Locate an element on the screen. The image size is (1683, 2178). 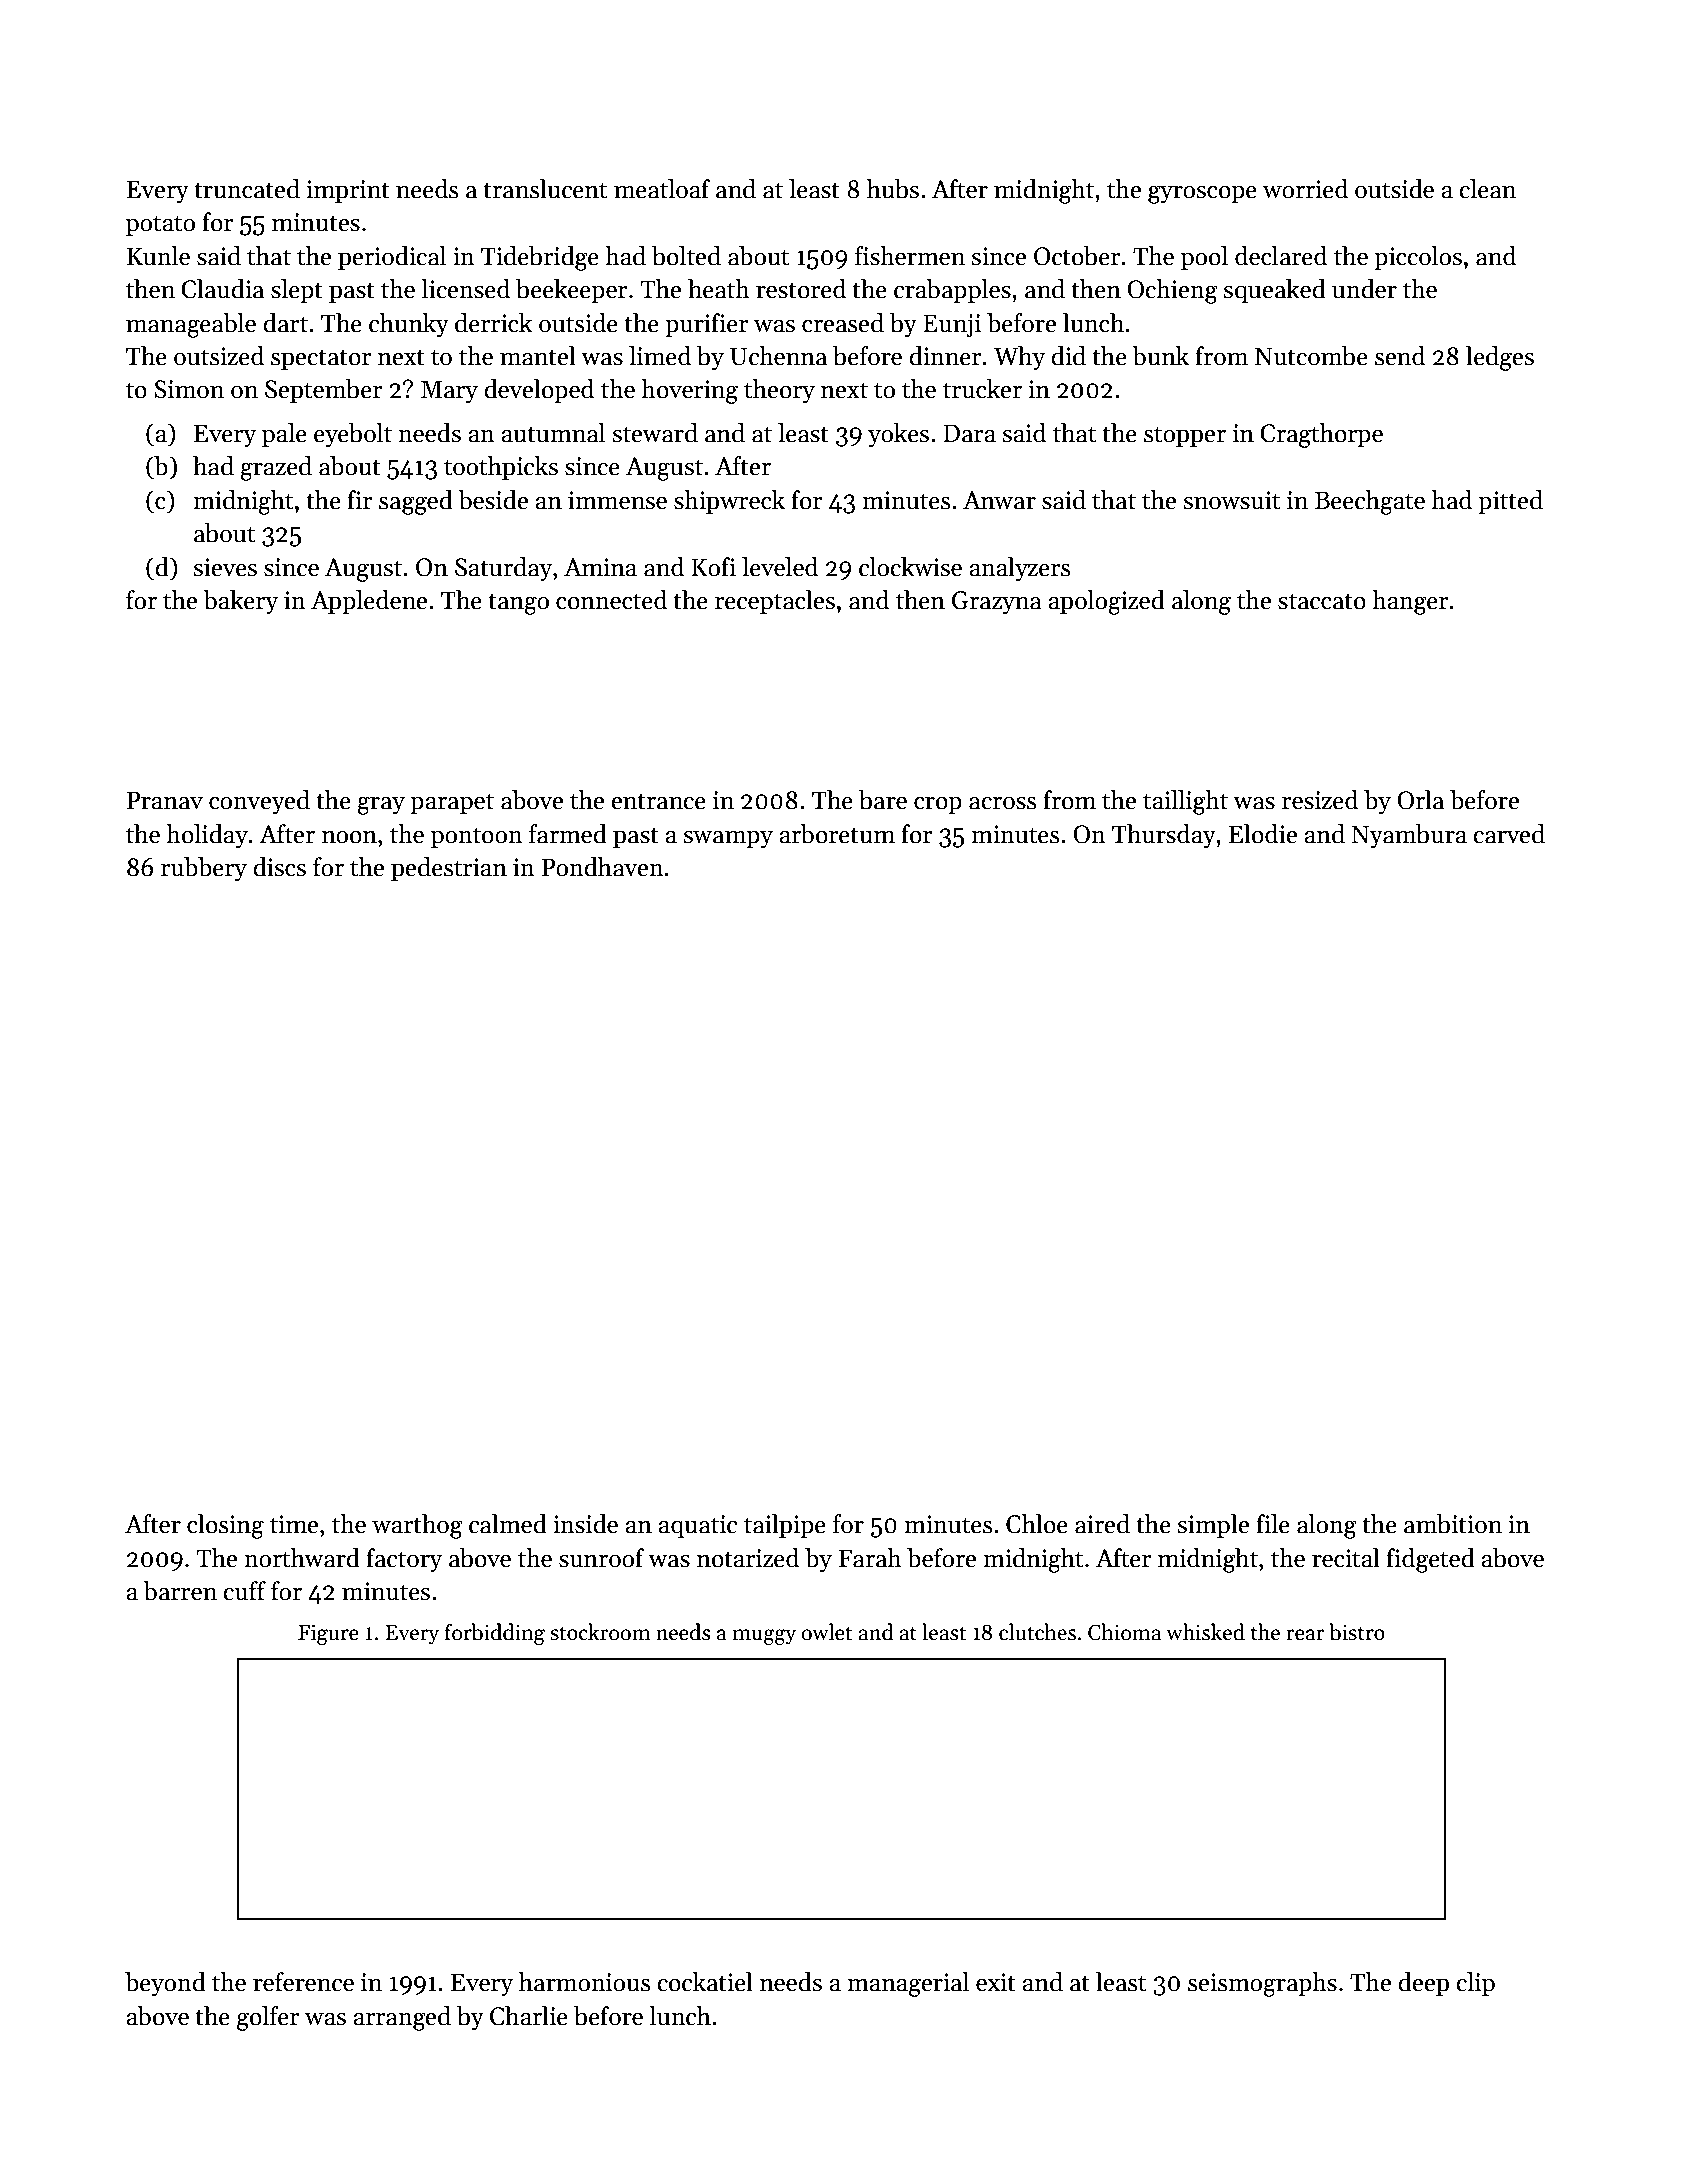
Chloe is located at coordinates (1037, 1524).
